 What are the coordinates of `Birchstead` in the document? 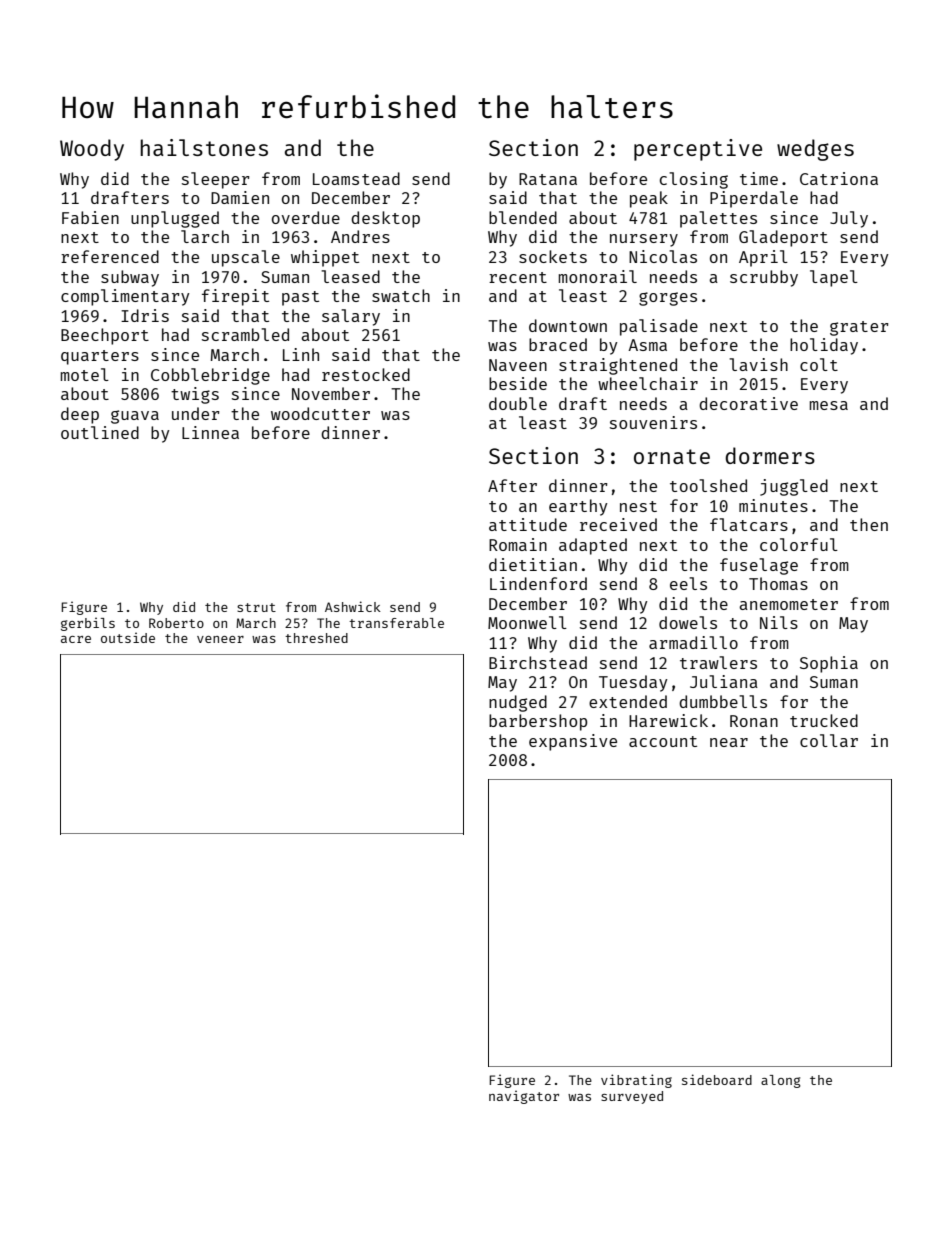 It's located at (538, 662).
